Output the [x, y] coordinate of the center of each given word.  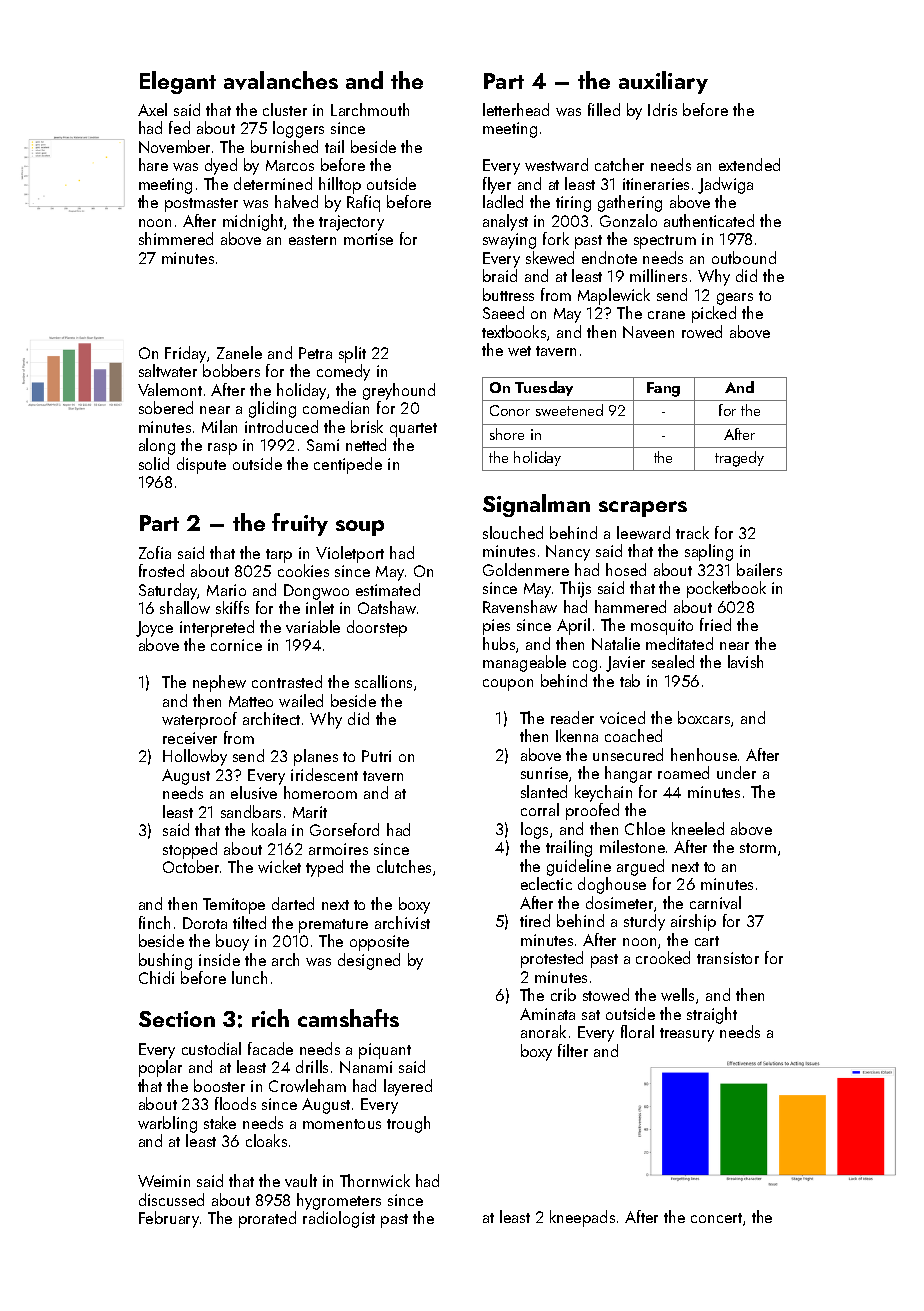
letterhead [516, 109]
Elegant [178, 82]
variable [313, 626]
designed [369, 961]
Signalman [536, 505]
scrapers [643, 509]
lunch [249, 977]
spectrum [665, 242]
